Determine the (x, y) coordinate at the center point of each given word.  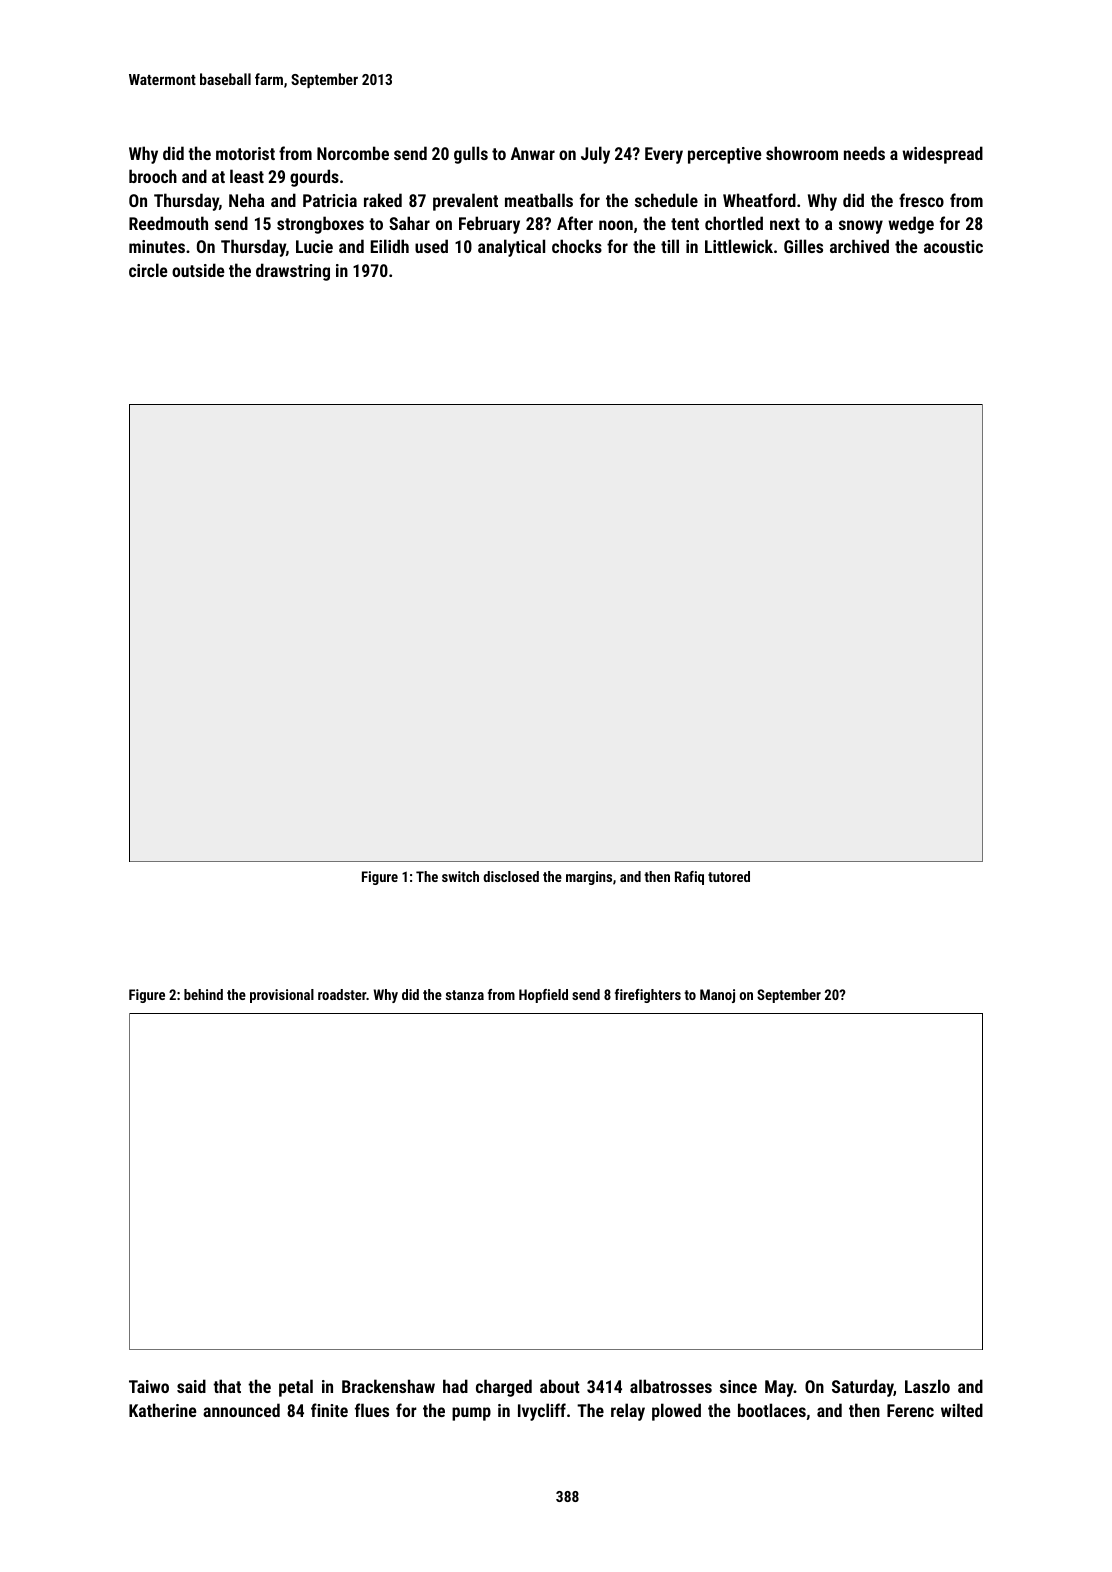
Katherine (163, 1410)
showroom (802, 153)
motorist (245, 153)
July (595, 155)
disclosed (511, 876)
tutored (729, 876)
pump (471, 1414)
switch (460, 876)
